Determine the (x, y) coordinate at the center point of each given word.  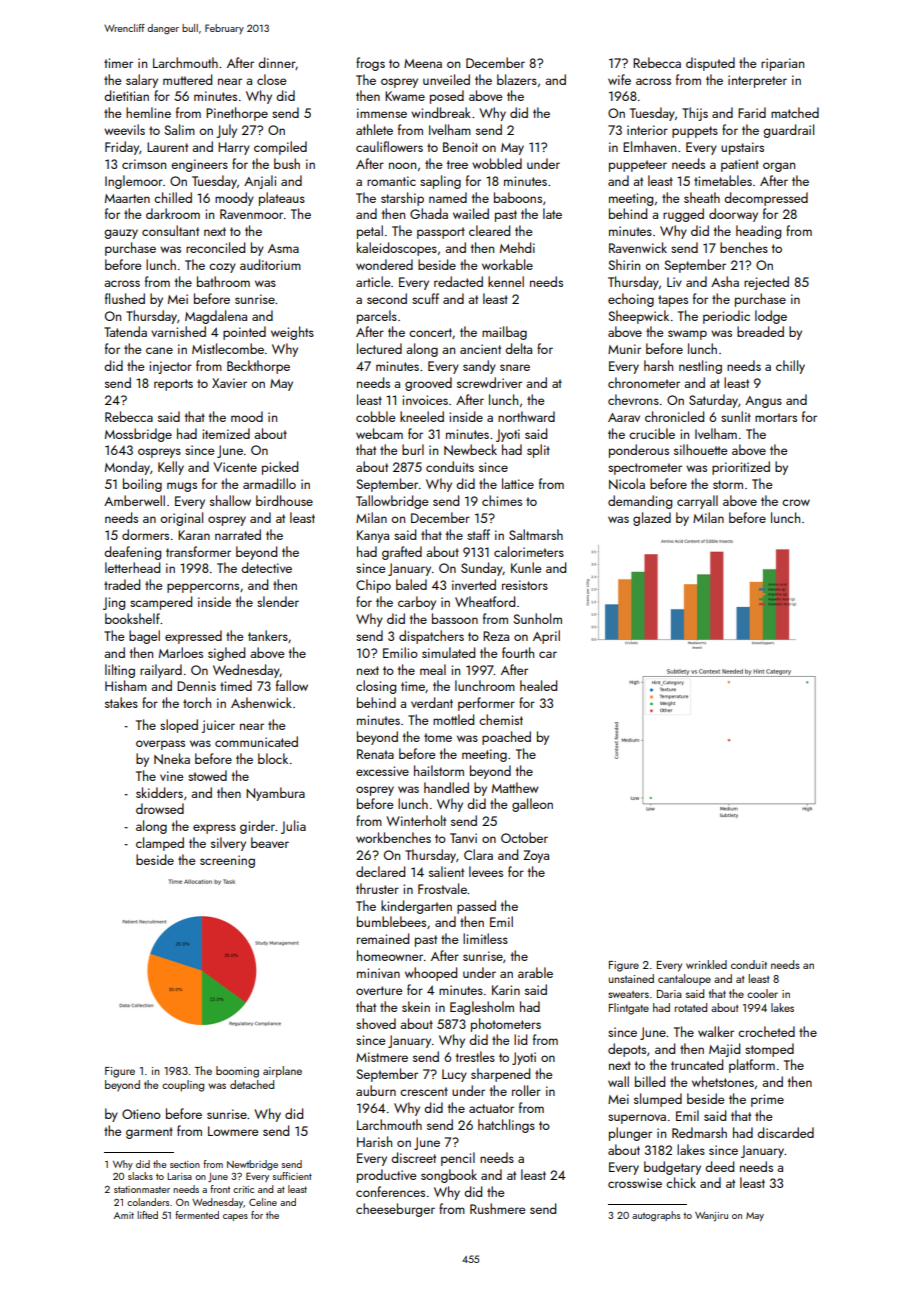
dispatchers (431, 637)
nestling (700, 367)
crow (796, 502)
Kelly (171, 468)
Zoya (536, 856)
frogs (370, 64)
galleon (532, 805)
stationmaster (142, 1189)
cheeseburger (395, 1210)
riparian (782, 64)
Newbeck (470, 450)
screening (227, 861)
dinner (277, 63)
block (273, 758)
